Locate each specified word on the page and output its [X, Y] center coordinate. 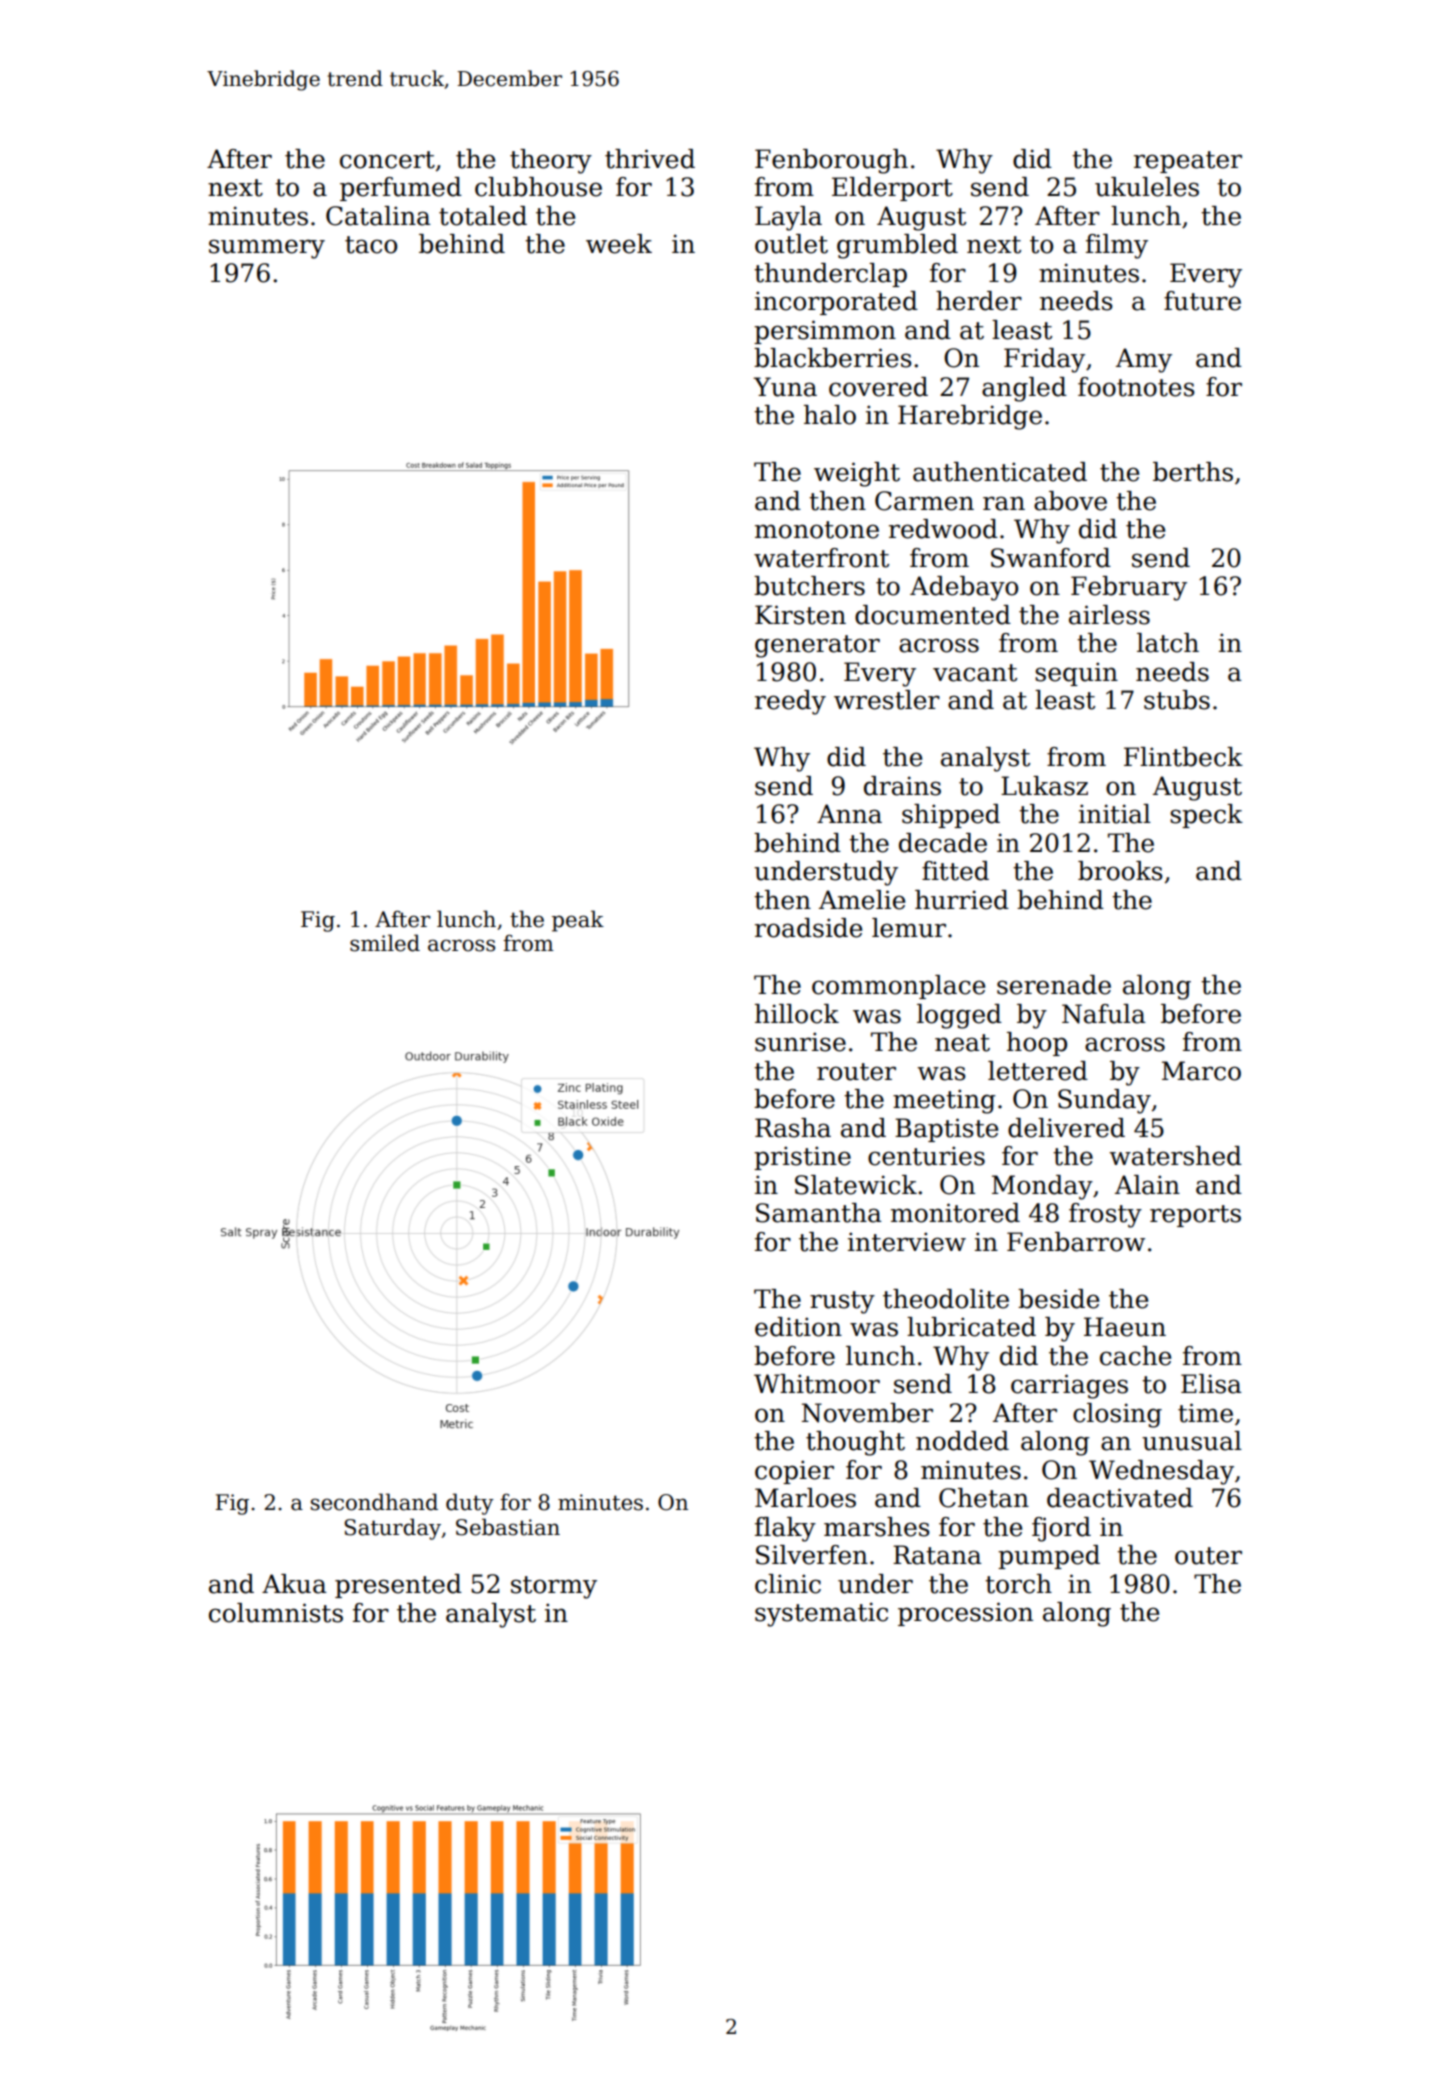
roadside [808, 928]
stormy [554, 1587]
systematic [821, 1614]
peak [578, 921]
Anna [849, 814]
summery [267, 249]
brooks [1120, 871]
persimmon [825, 332]
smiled [385, 943]
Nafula [1104, 1014]
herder [979, 301]
